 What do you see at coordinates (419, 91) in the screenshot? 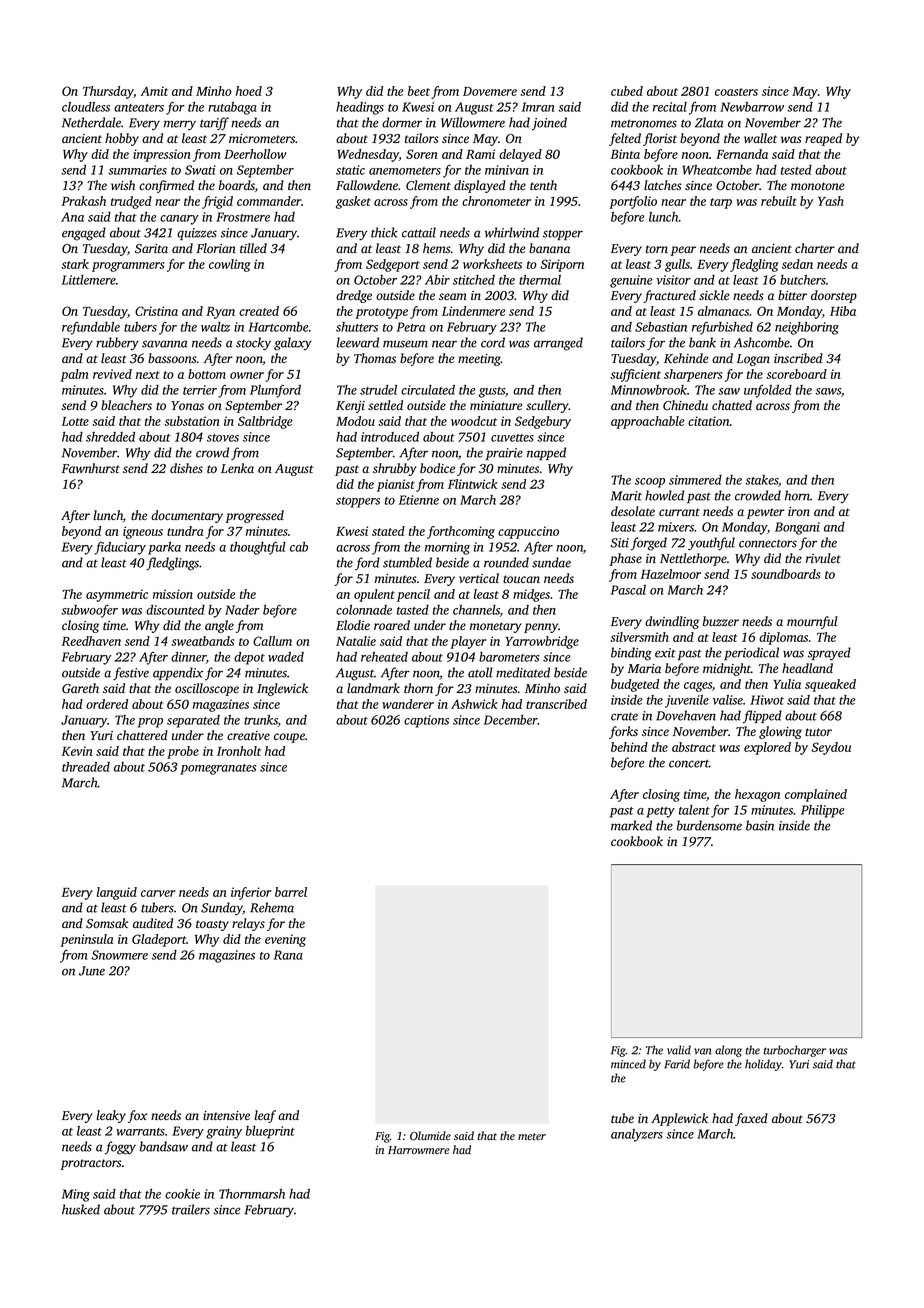
I see `beet` at bounding box center [419, 91].
